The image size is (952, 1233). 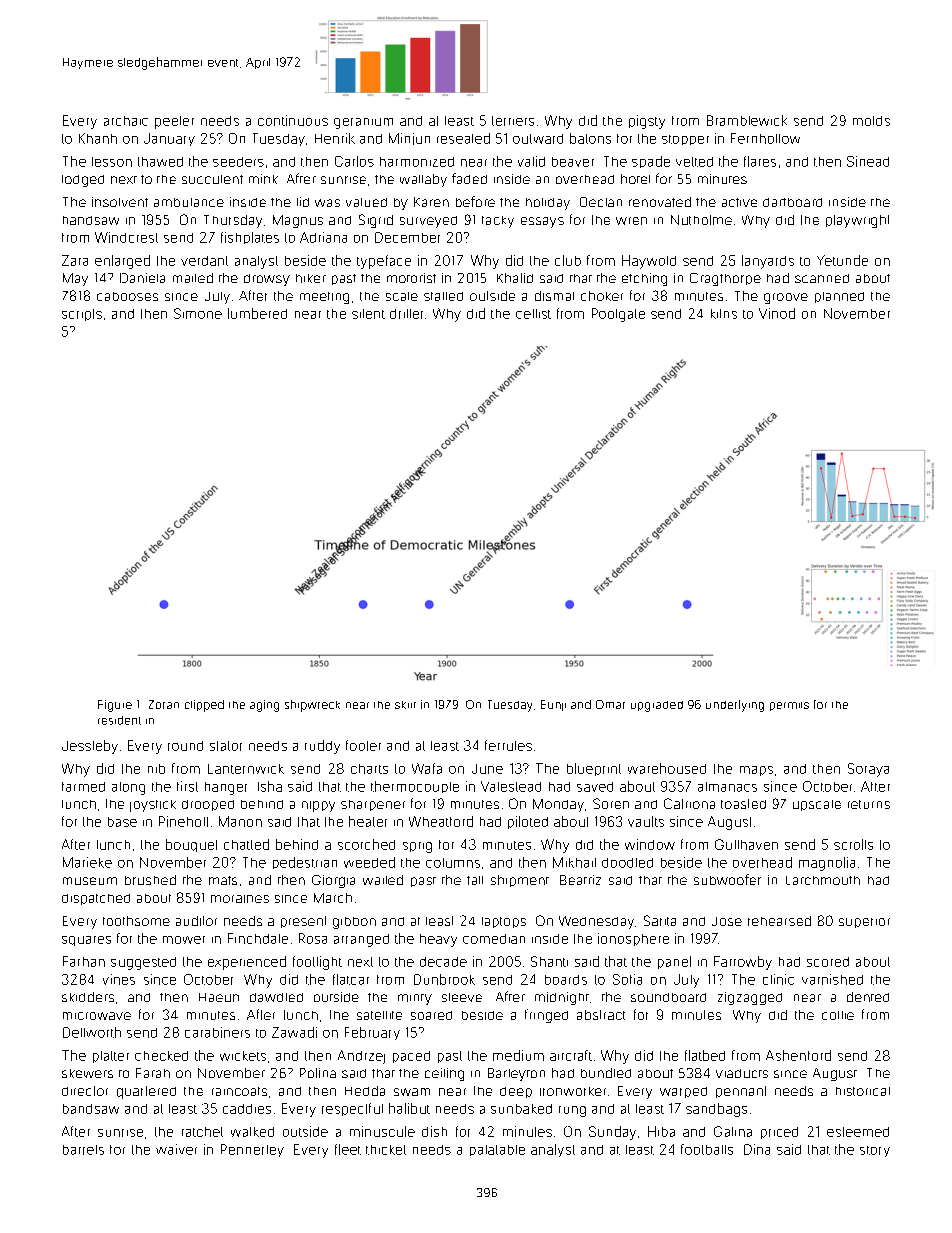 I want to click on suggested, so click(x=143, y=963).
